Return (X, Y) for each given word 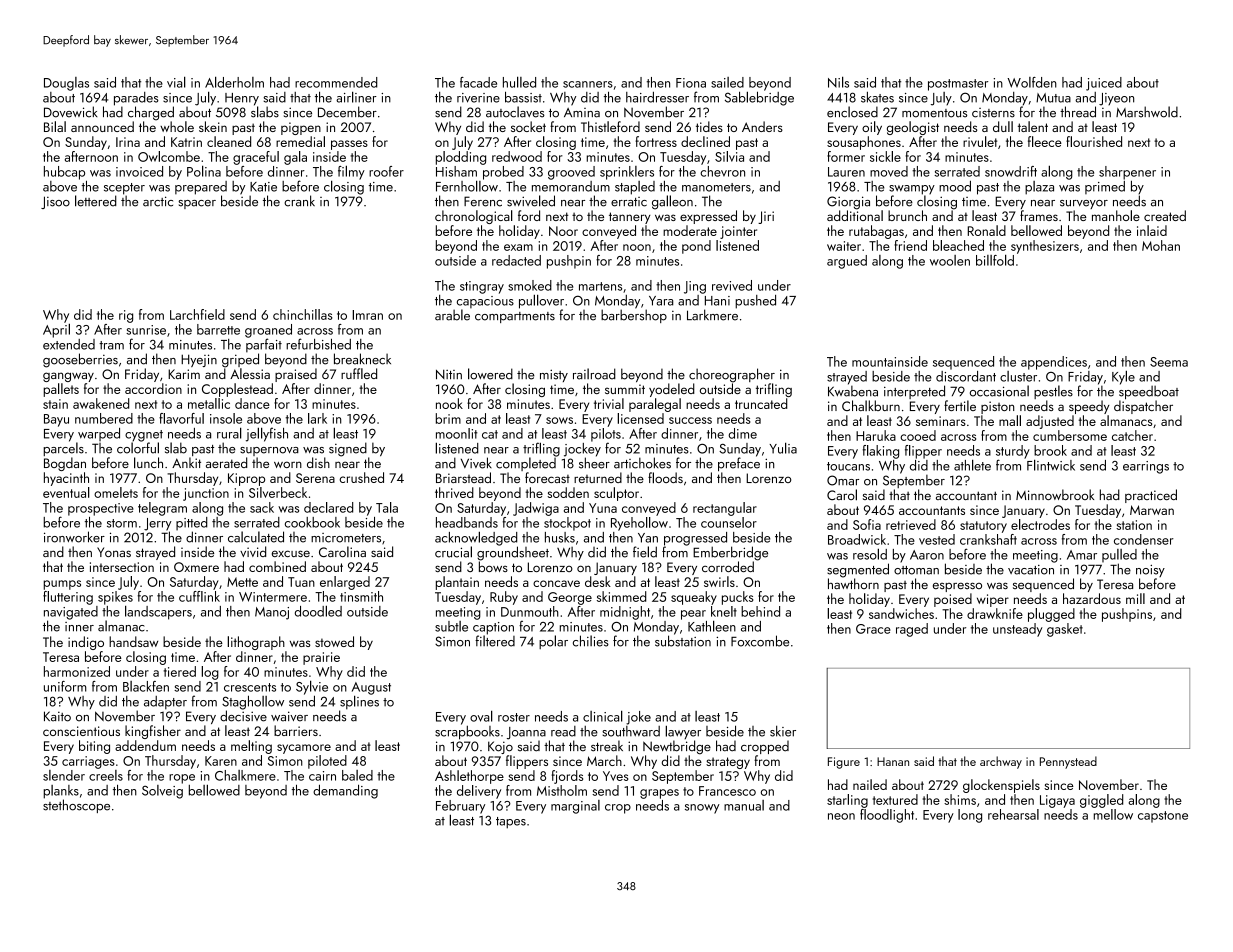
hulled (519, 82)
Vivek (476, 463)
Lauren (846, 172)
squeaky (694, 598)
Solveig (162, 792)
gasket (1065, 630)
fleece (1045, 141)
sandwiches (901, 613)
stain (55, 404)
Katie (263, 187)
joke (638, 718)
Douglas (66, 84)
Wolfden (1032, 82)
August (371, 688)
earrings (1146, 467)
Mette (242, 582)
